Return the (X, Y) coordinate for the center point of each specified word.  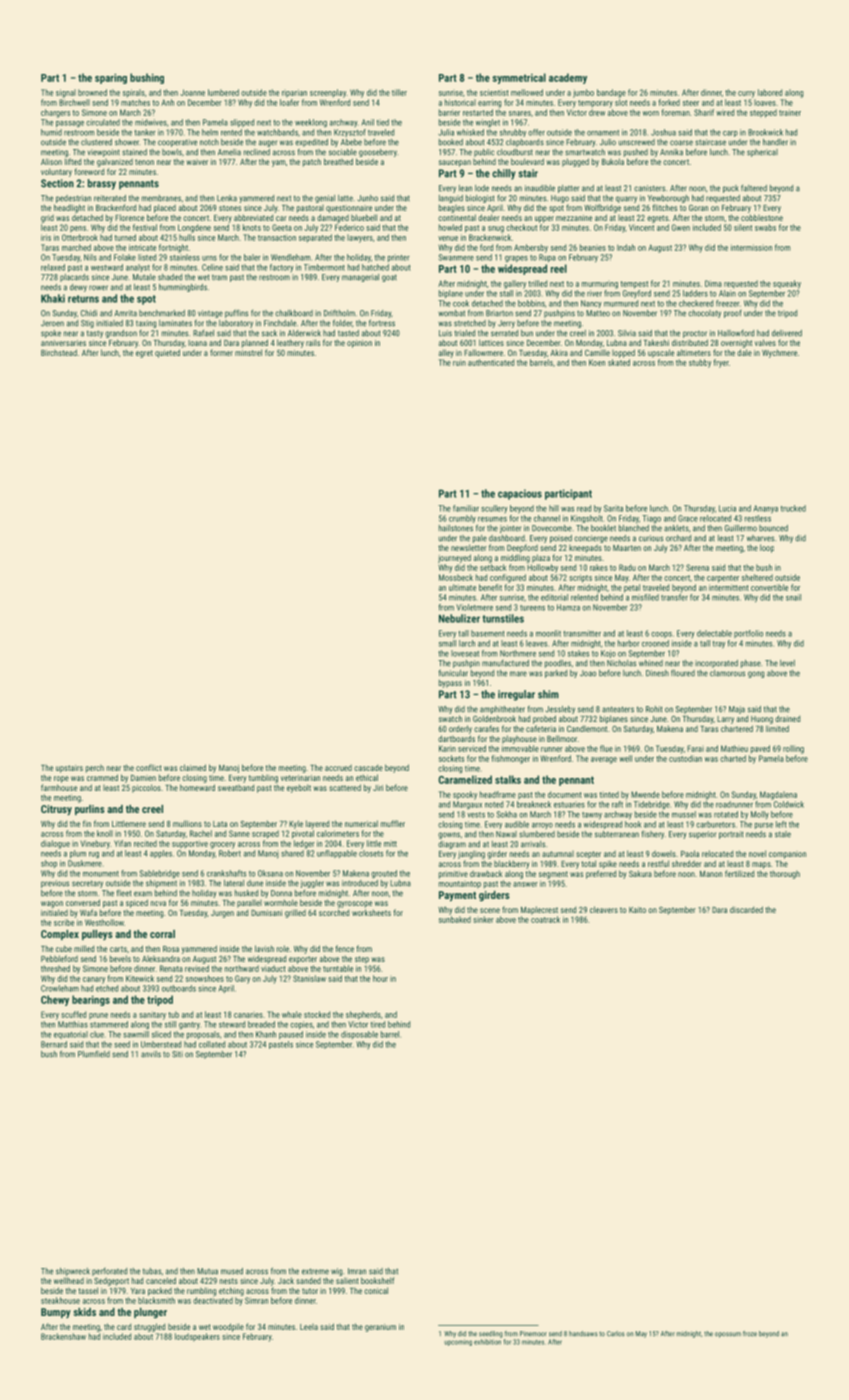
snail (793, 597)
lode (482, 188)
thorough (785, 874)
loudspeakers (197, 1337)
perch (95, 769)
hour (380, 978)
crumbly (462, 519)
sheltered (757, 577)
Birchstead (59, 352)
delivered (787, 333)
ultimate (462, 587)
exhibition (487, 1342)
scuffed (73, 1014)
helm (210, 132)
